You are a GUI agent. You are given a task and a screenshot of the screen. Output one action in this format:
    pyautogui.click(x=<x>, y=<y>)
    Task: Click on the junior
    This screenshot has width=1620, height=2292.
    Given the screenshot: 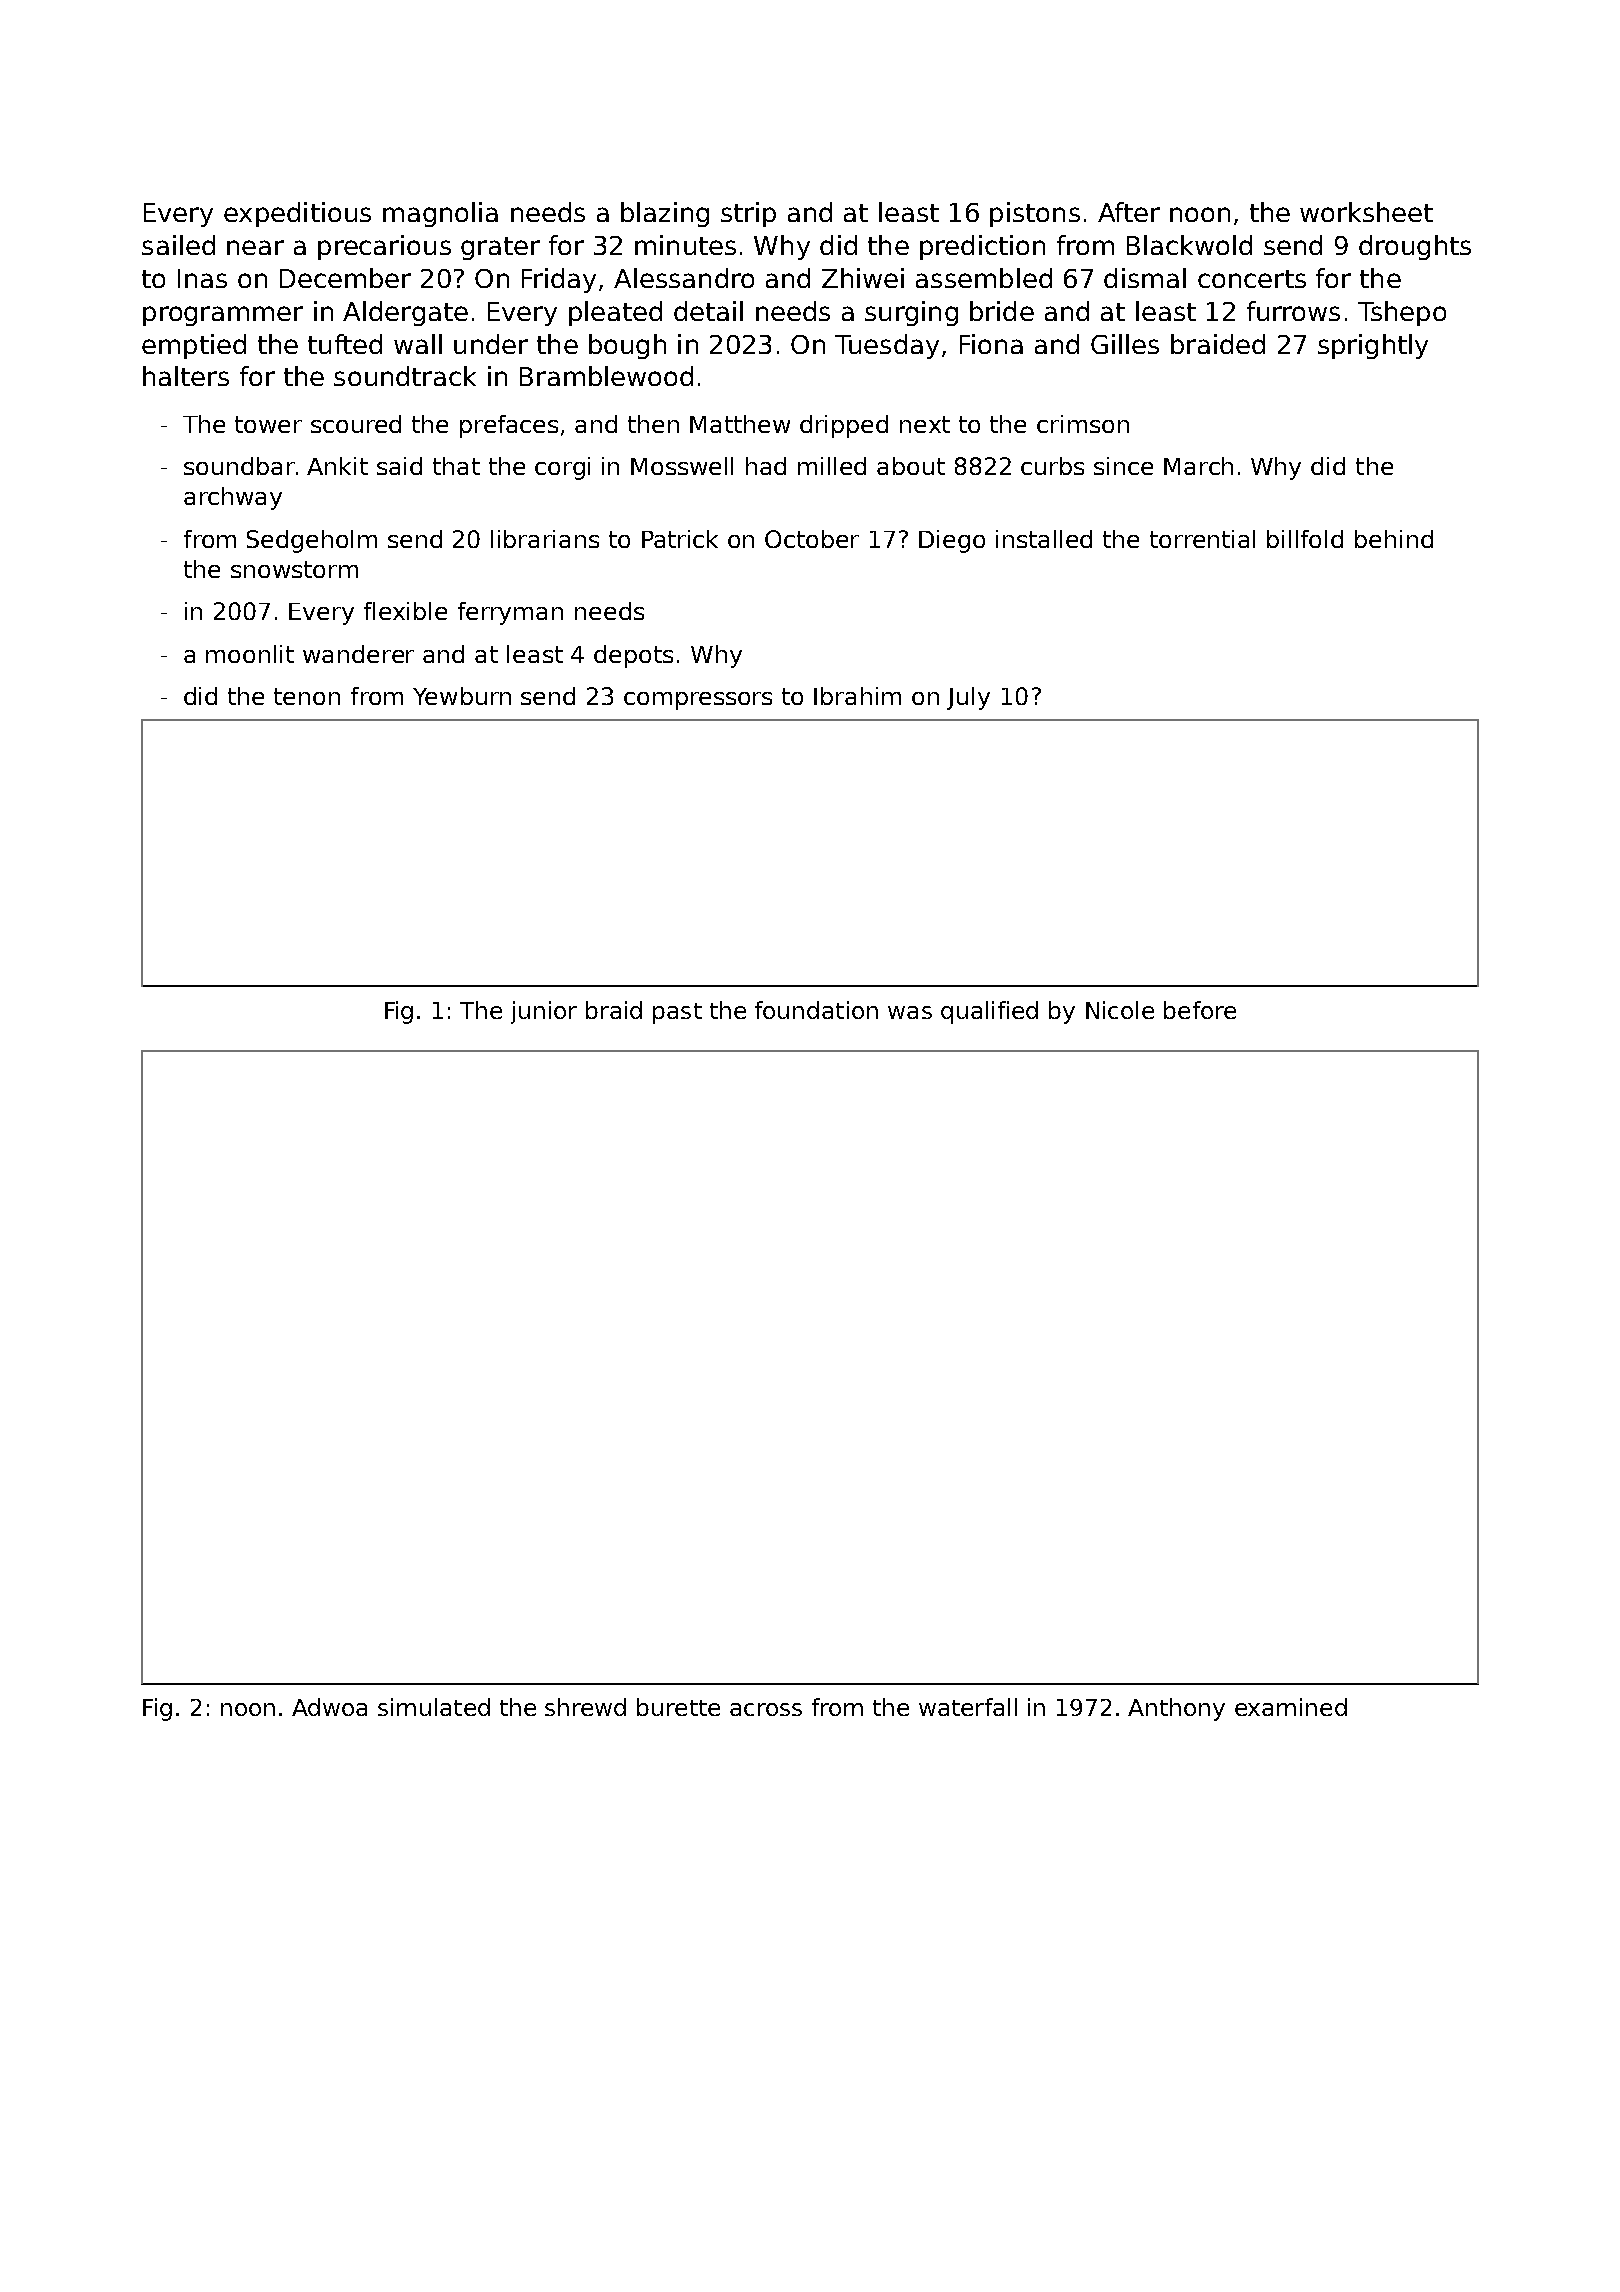 What is the action you would take?
    pyautogui.click(x=544, y=1012)
